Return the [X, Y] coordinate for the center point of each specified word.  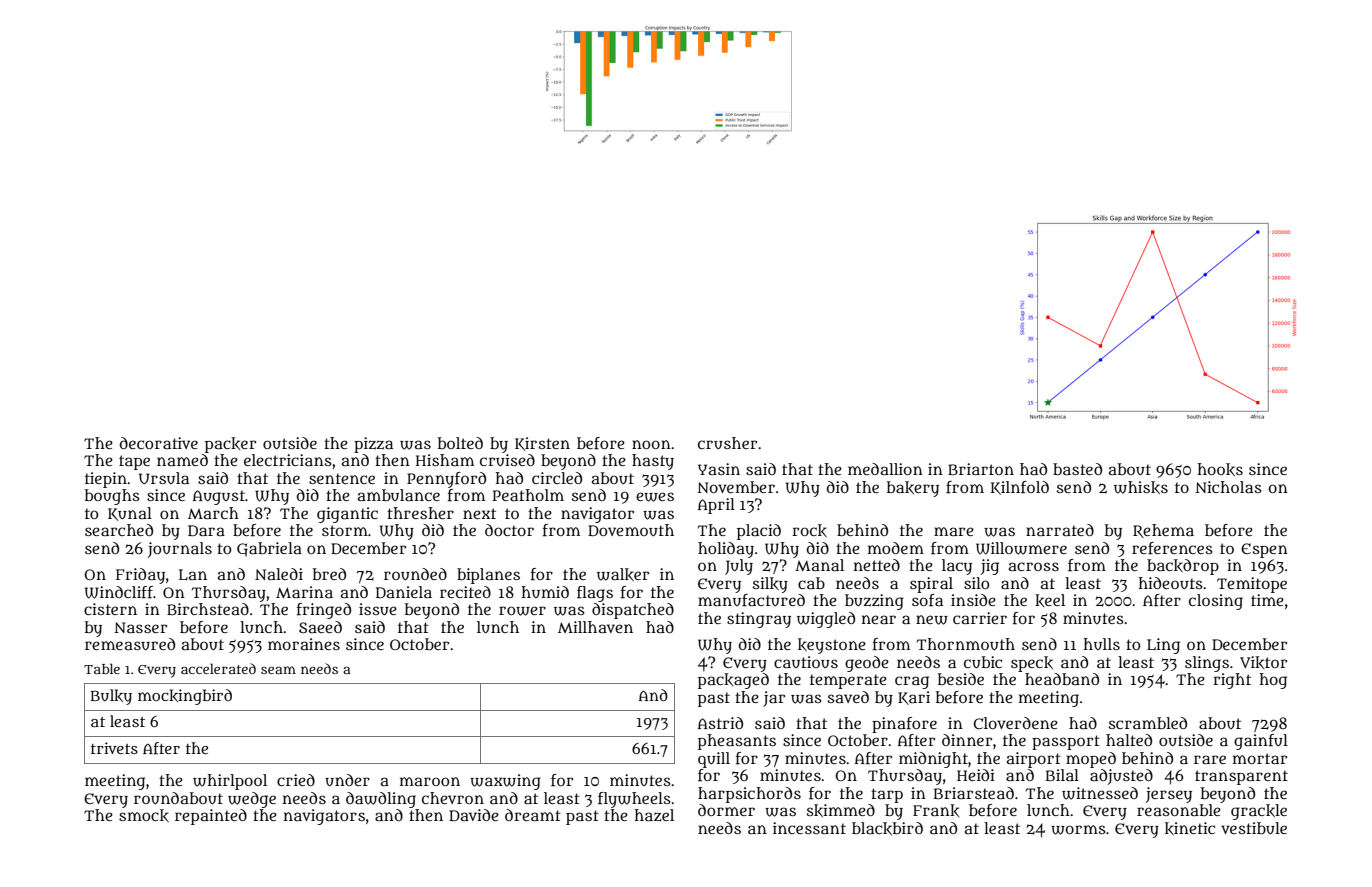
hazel [654, 815]
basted [1077, 469]
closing [1216, 602]
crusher [727, 443]
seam [278, 670]
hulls [1102, 644]
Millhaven [595, 627]
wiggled [826, 620]
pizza [373, 445]
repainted [211, 817]
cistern [110, 609]
